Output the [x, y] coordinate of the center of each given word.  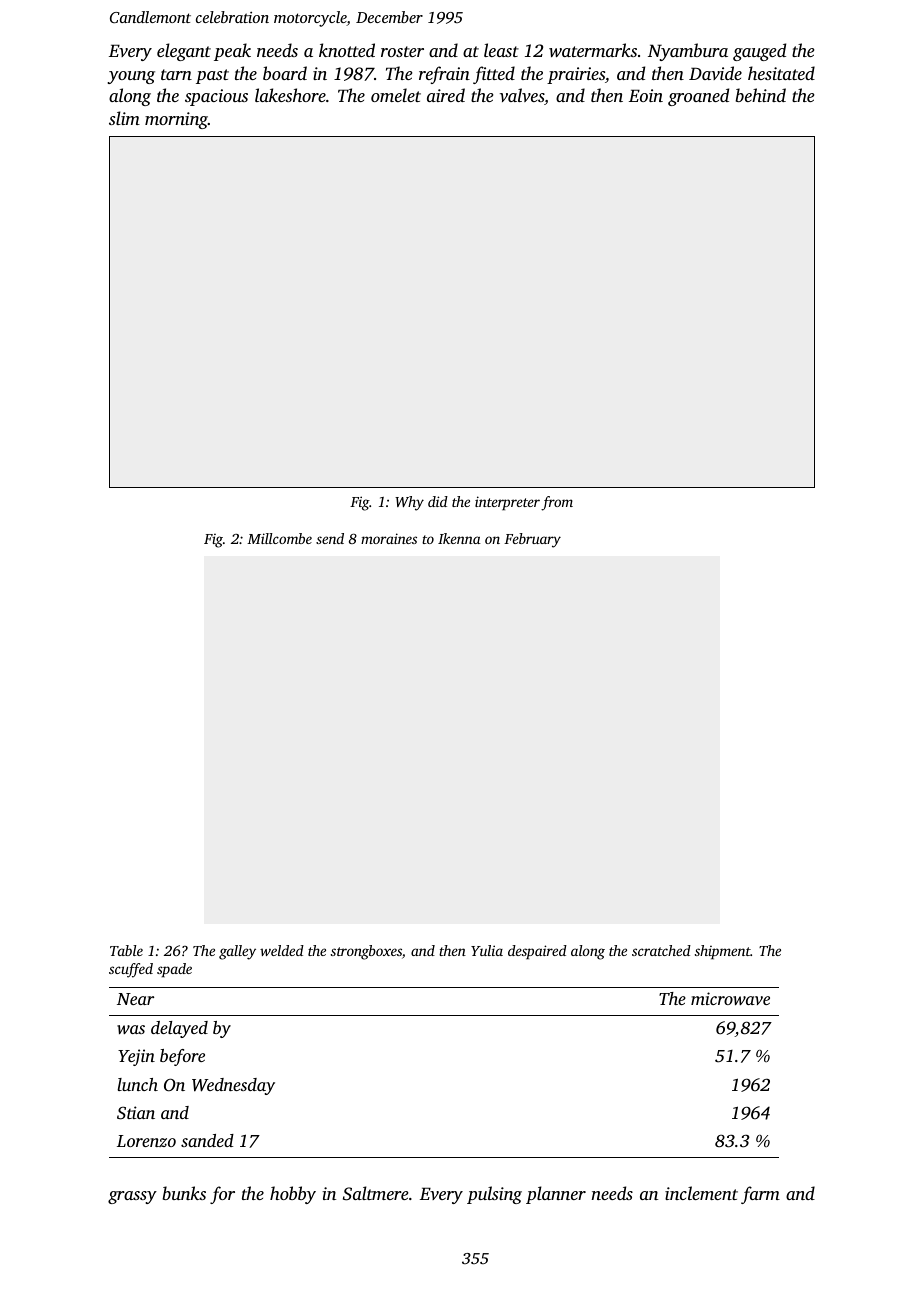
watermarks [593, 50]
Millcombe [279, 538]
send [330, 538]
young [131, 77]
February [532, 540]
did [438, 501]
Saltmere [375, 1193]
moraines [389, 538]
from [557, 503]
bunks [184, 1193]
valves [522, 95]
